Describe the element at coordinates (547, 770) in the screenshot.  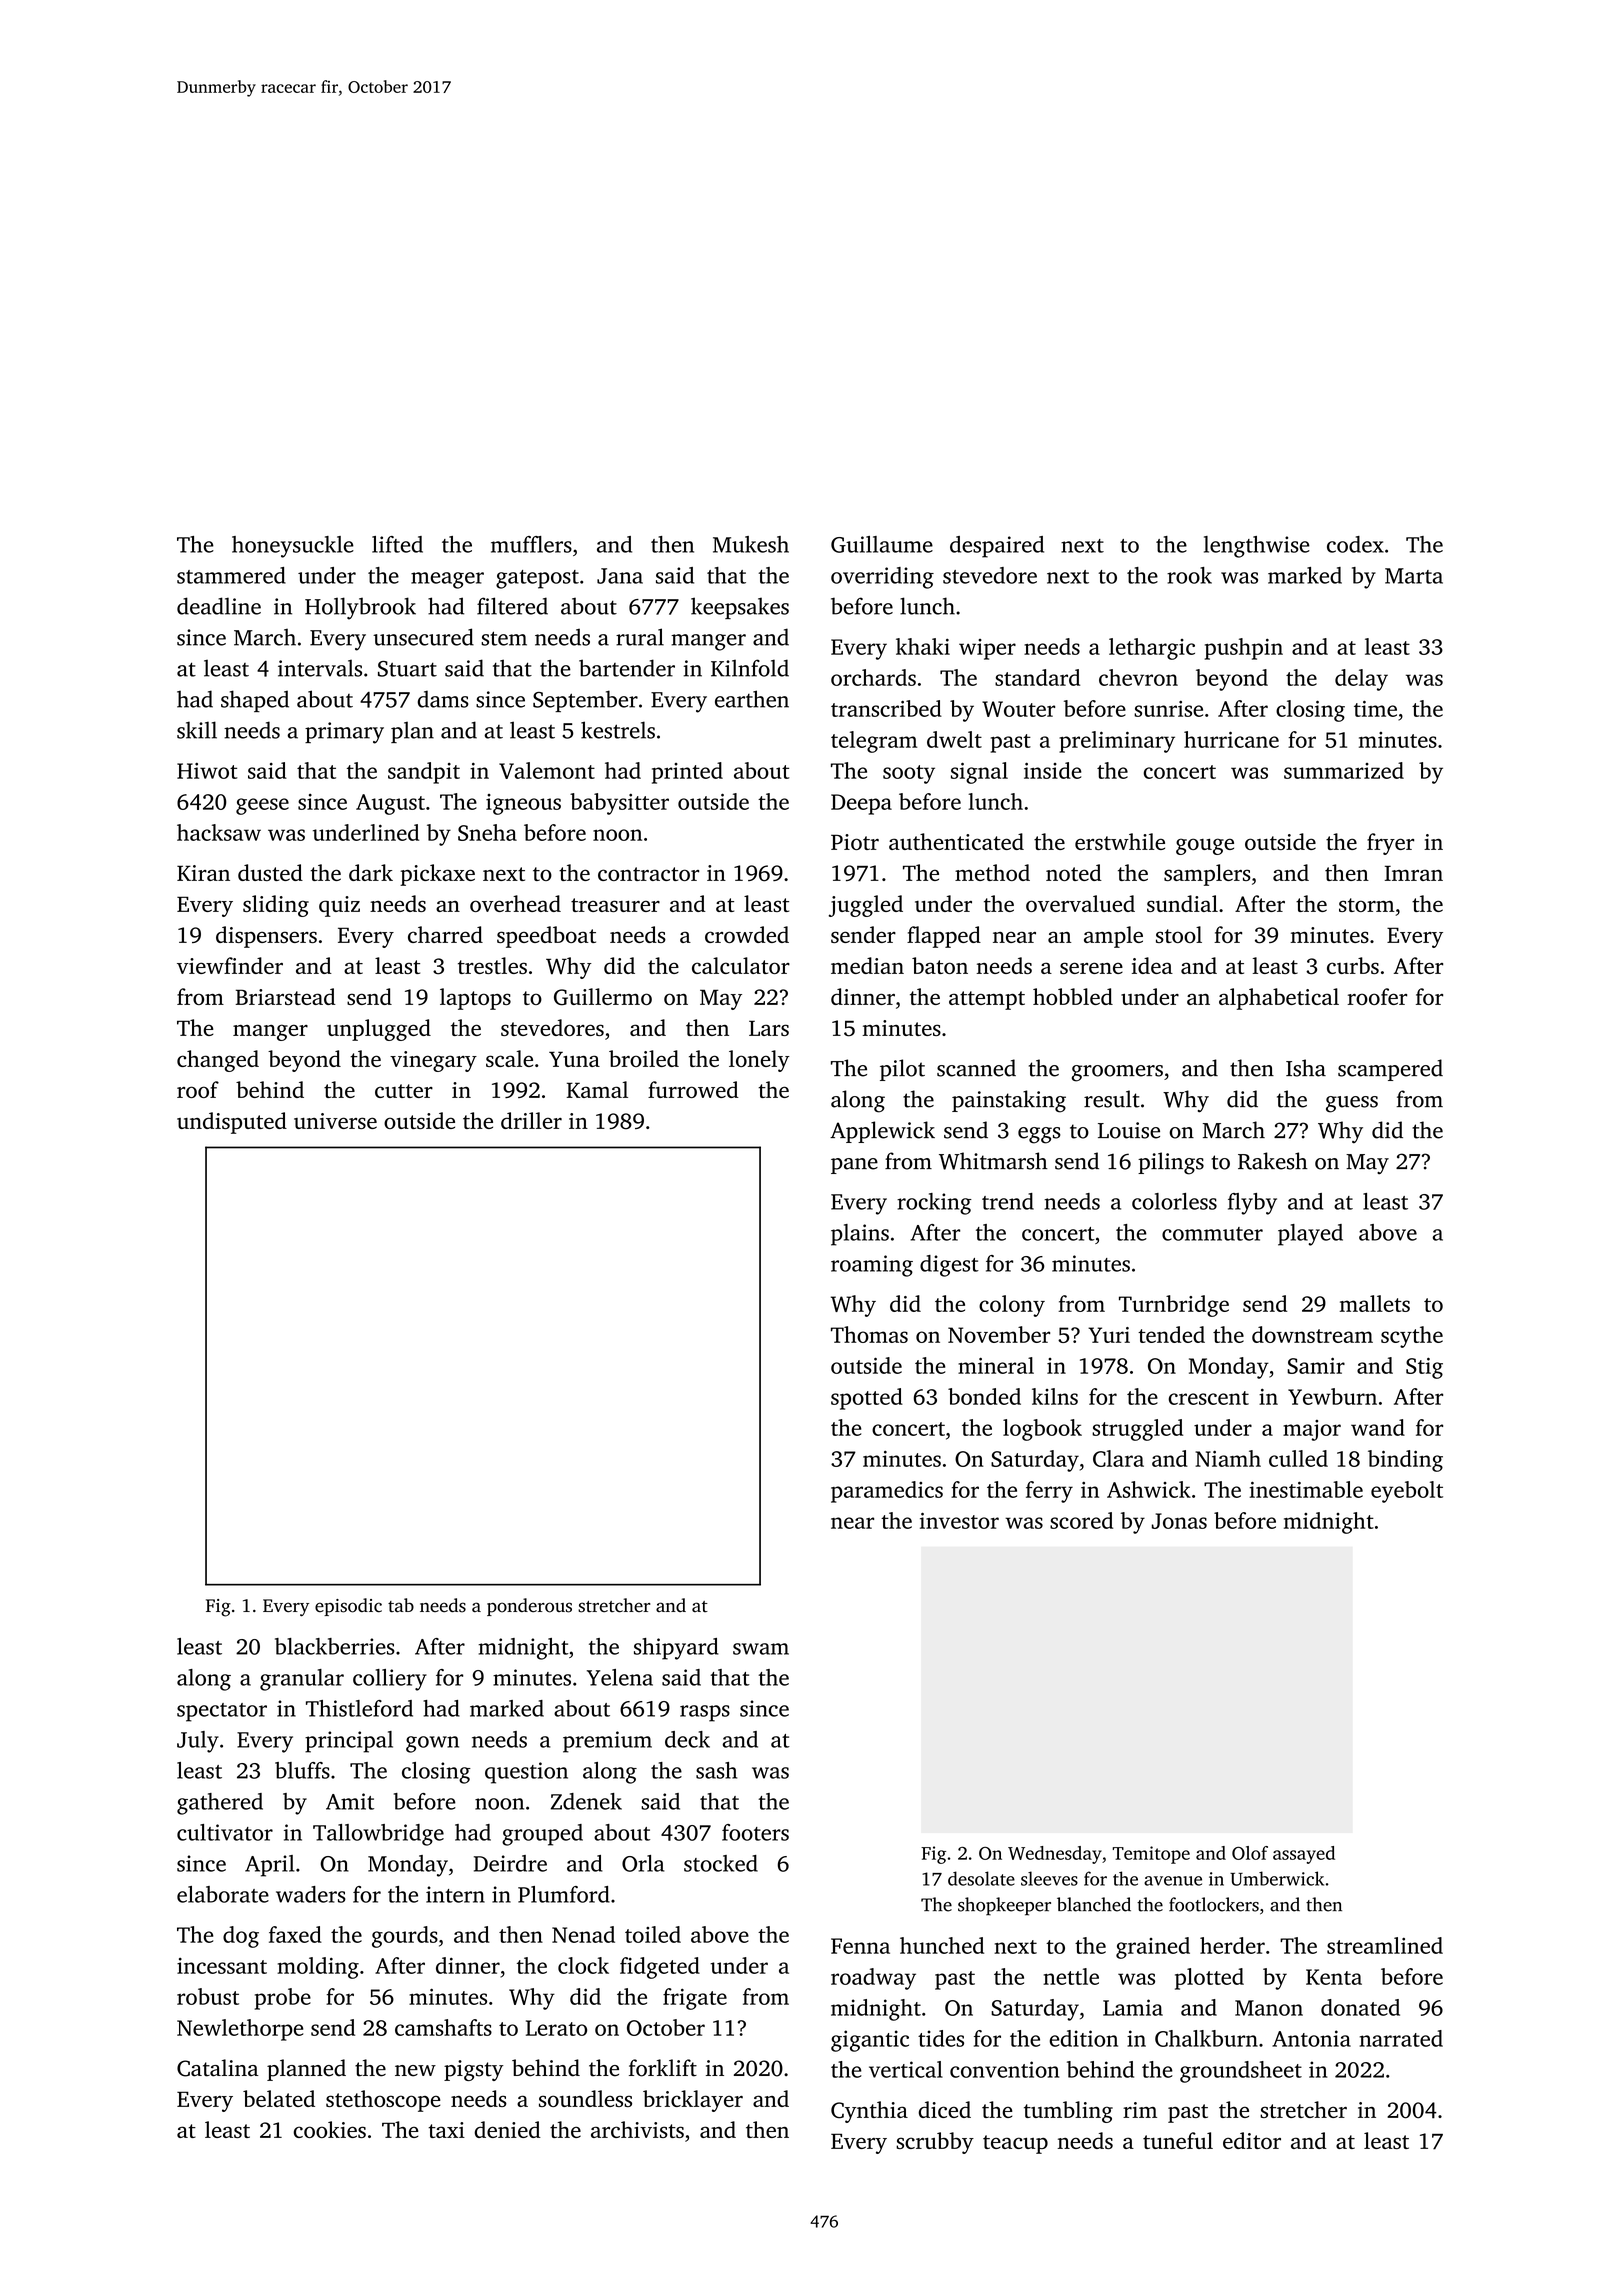
I see `Valemont` at that location.
